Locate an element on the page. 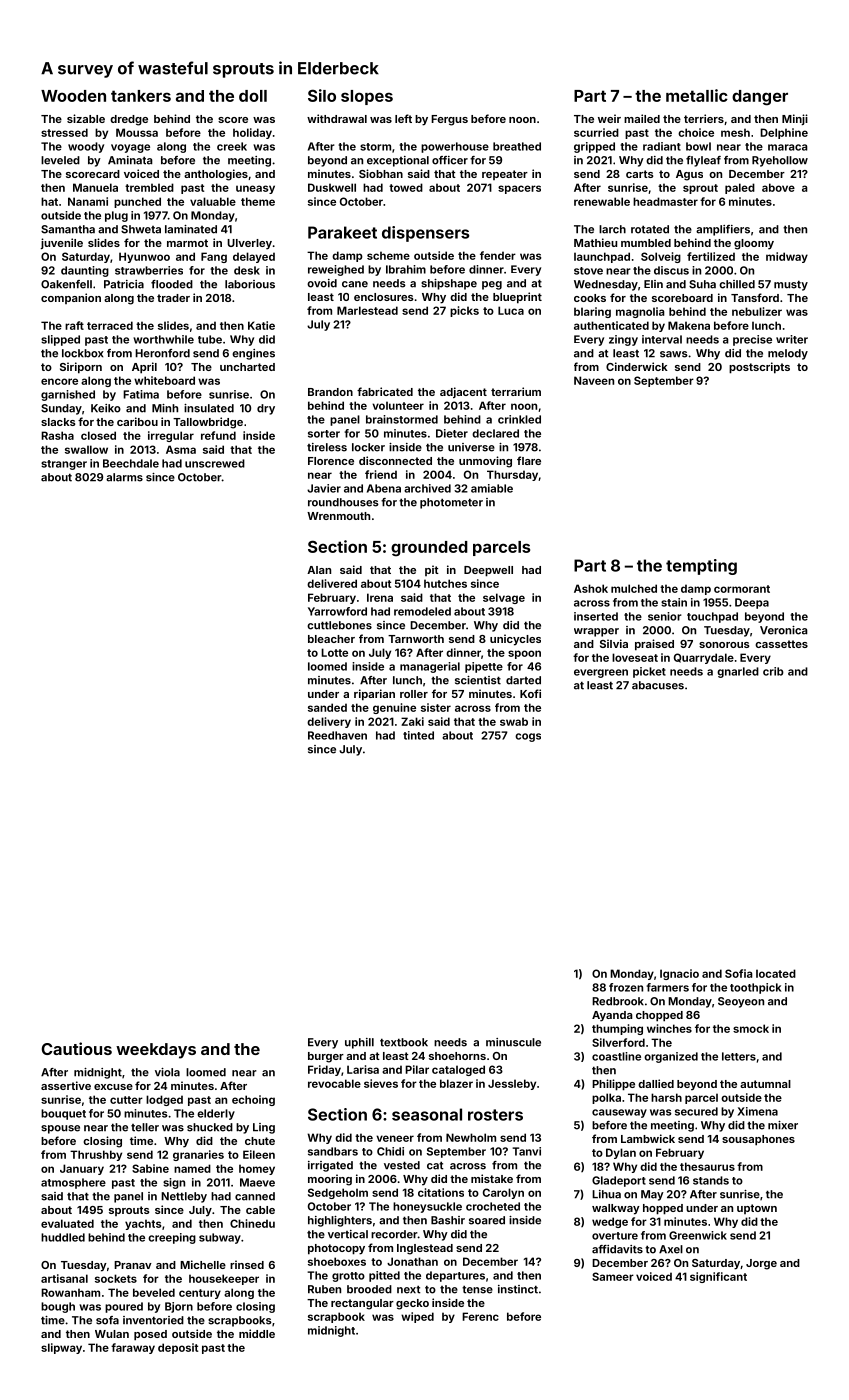 This image has height=1400, width=849. middle is located at coordinates (257, 1333).
